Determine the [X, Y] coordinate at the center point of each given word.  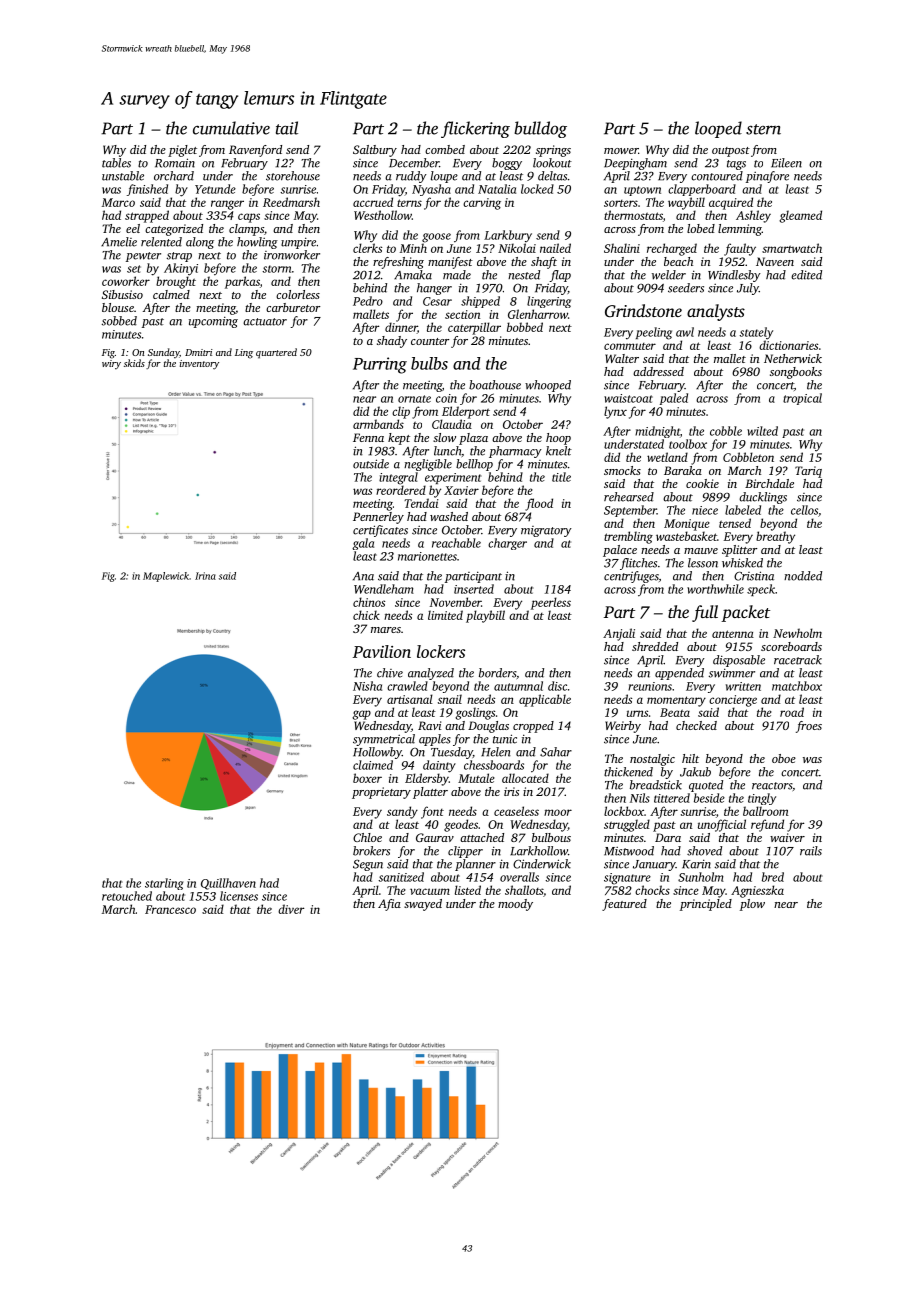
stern [763, 129]
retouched [127, 896]
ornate [414, 399]
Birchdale [769, 483]
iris [511, 791]
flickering [475, 129]
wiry [111, 365]
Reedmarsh [291, 202]
